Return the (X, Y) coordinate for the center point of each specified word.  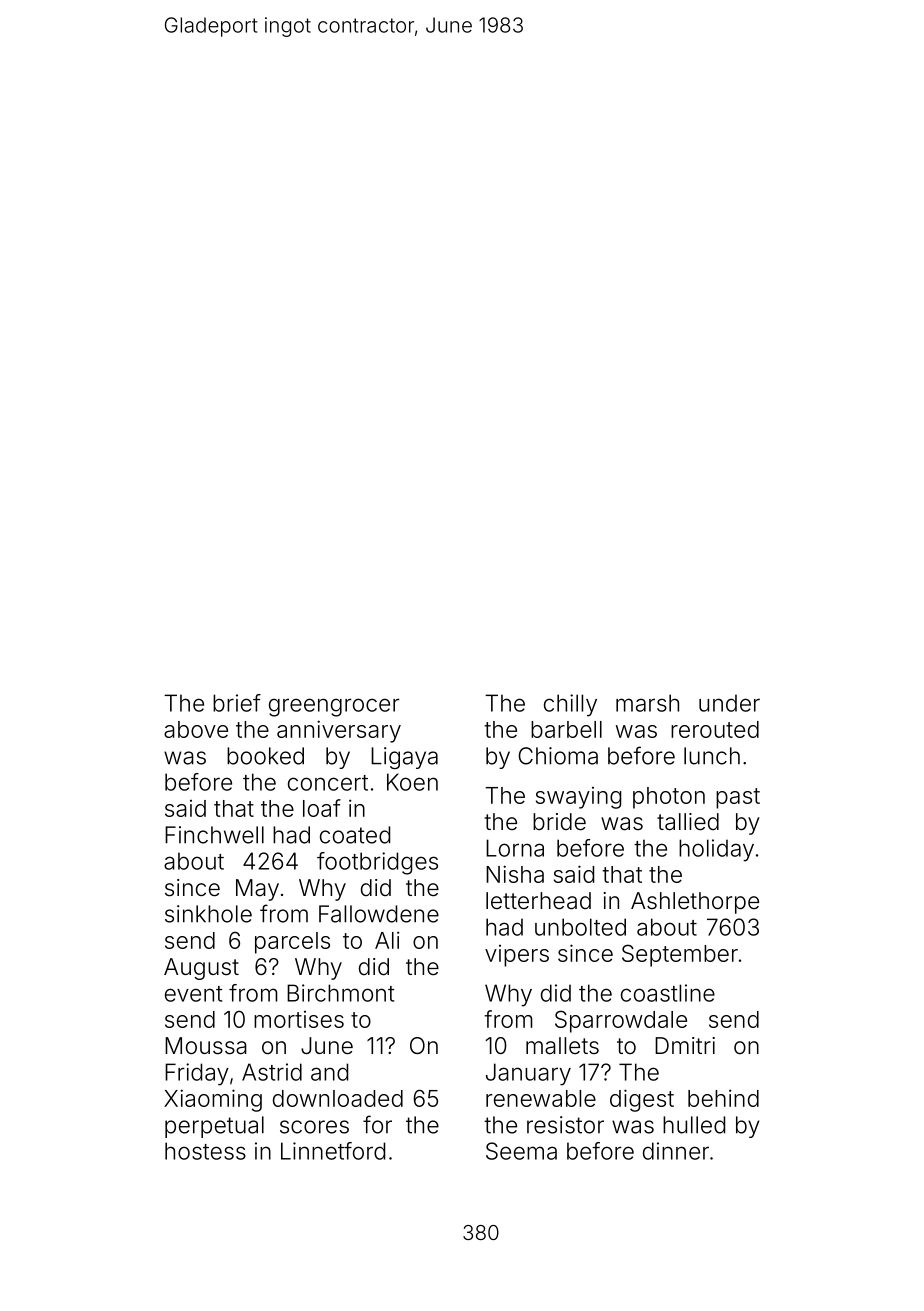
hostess (205, 1151)
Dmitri (685, 1045)
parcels (292, 943)
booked (265, 756)
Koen (412, 782)
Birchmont (340, 993)
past (738, 798)
